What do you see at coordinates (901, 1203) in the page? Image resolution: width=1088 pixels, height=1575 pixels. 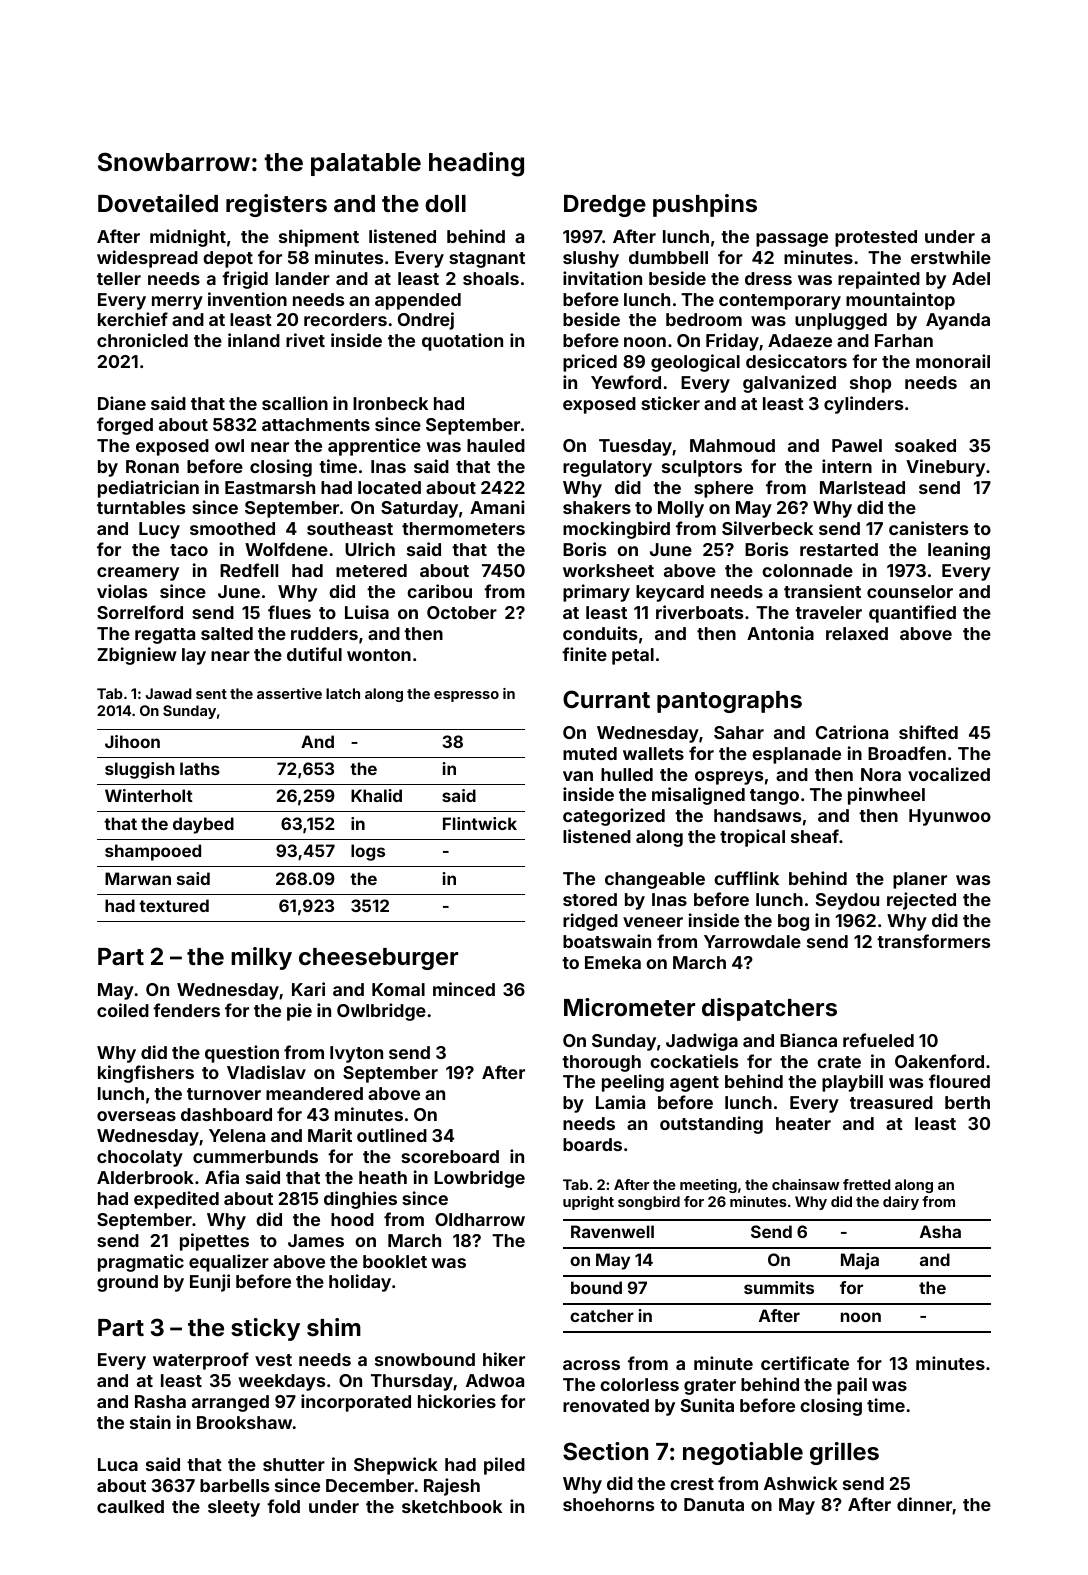 I see `dairy` at bounding box center [901, 1203].
